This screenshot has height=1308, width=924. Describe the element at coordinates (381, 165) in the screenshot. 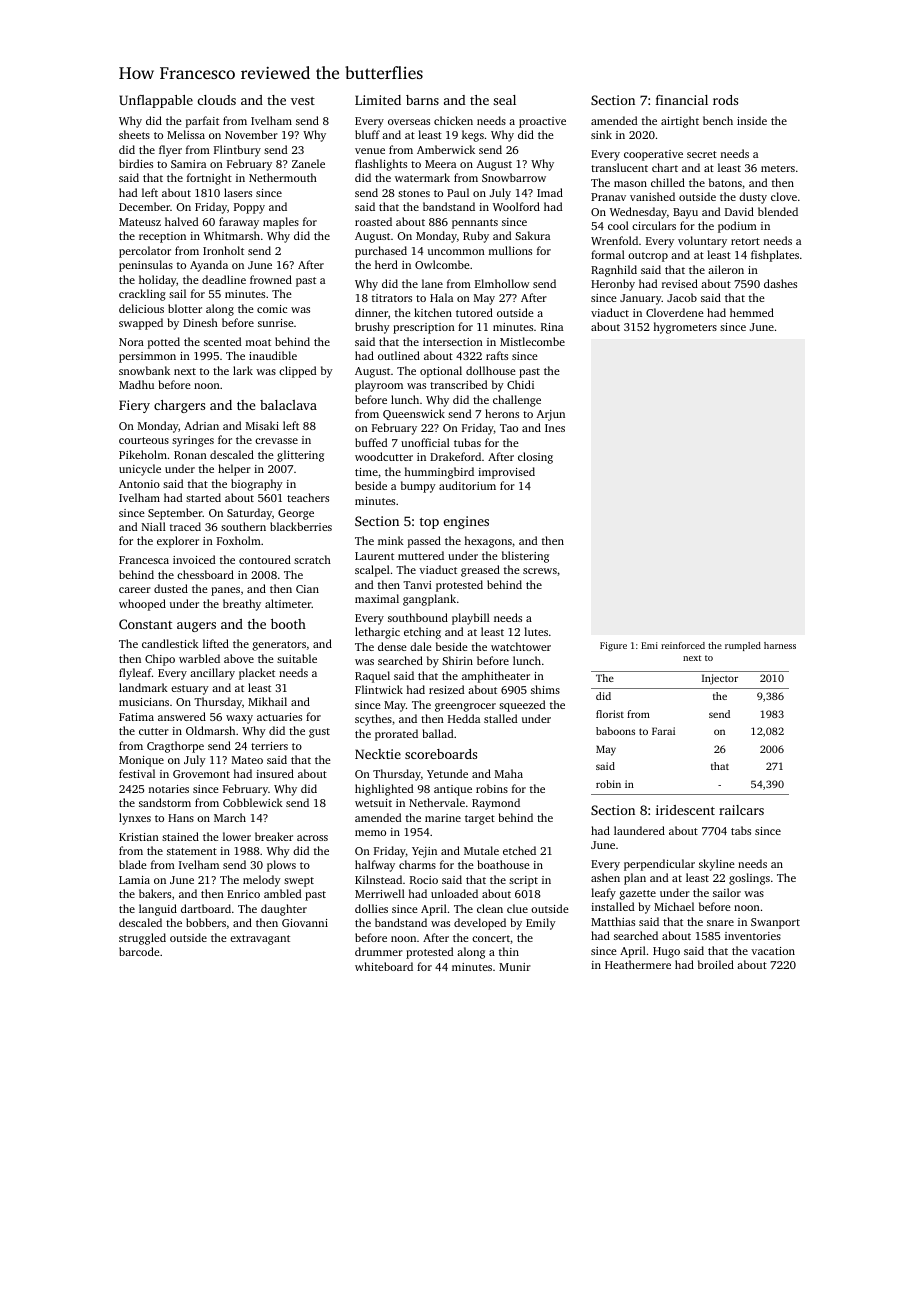

I see `flashlights` at that location.
